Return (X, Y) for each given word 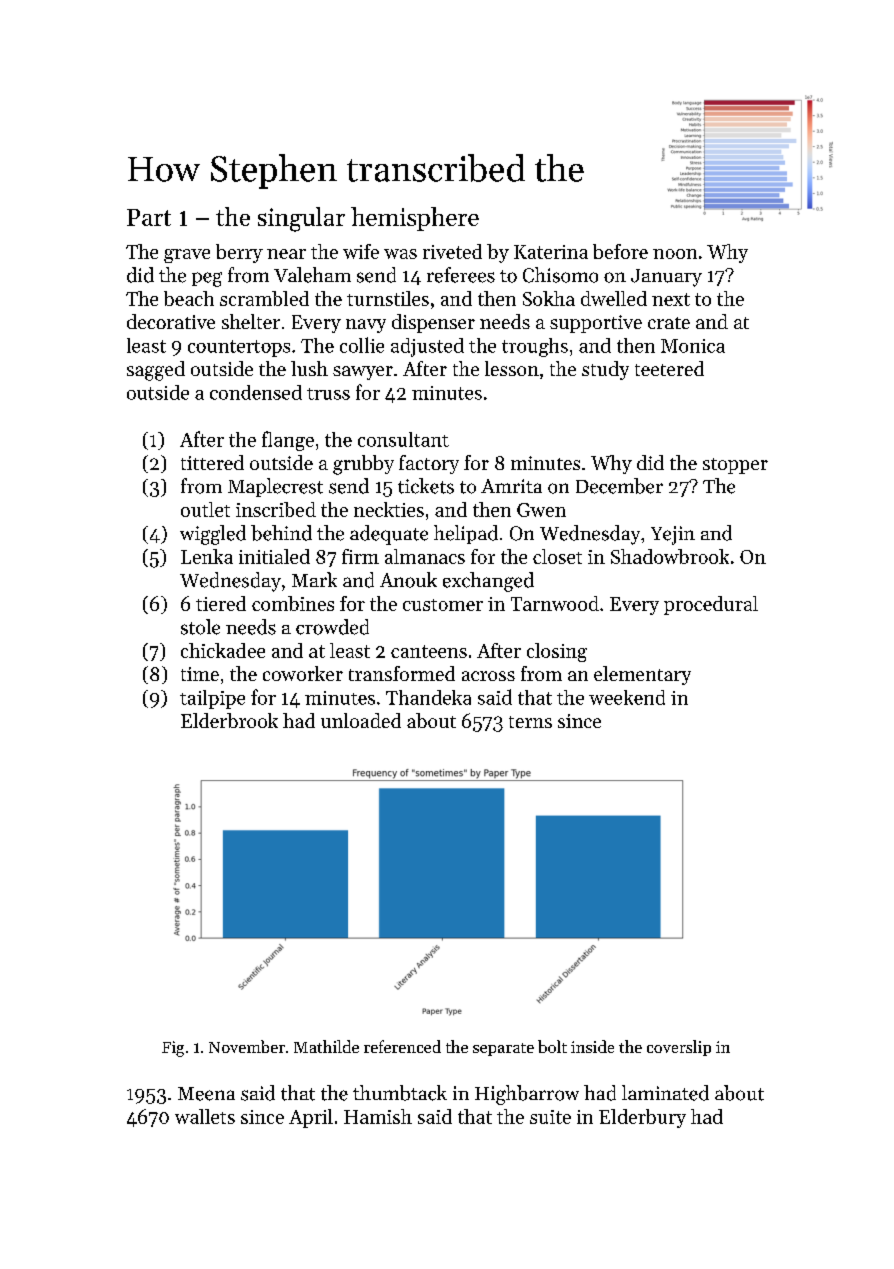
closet (557, 556)
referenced (402, 1046)
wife (361, 251)
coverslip (679, 1048)
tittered (212, 462)
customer (443, 605)
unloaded (361, 720)
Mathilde (326, 1046)
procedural (711, 605)
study (605, 370)
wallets (205, 1116)
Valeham (312, 275)
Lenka (207, 556)
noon (675, 254)
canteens (429, 651)
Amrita (511, 486)
